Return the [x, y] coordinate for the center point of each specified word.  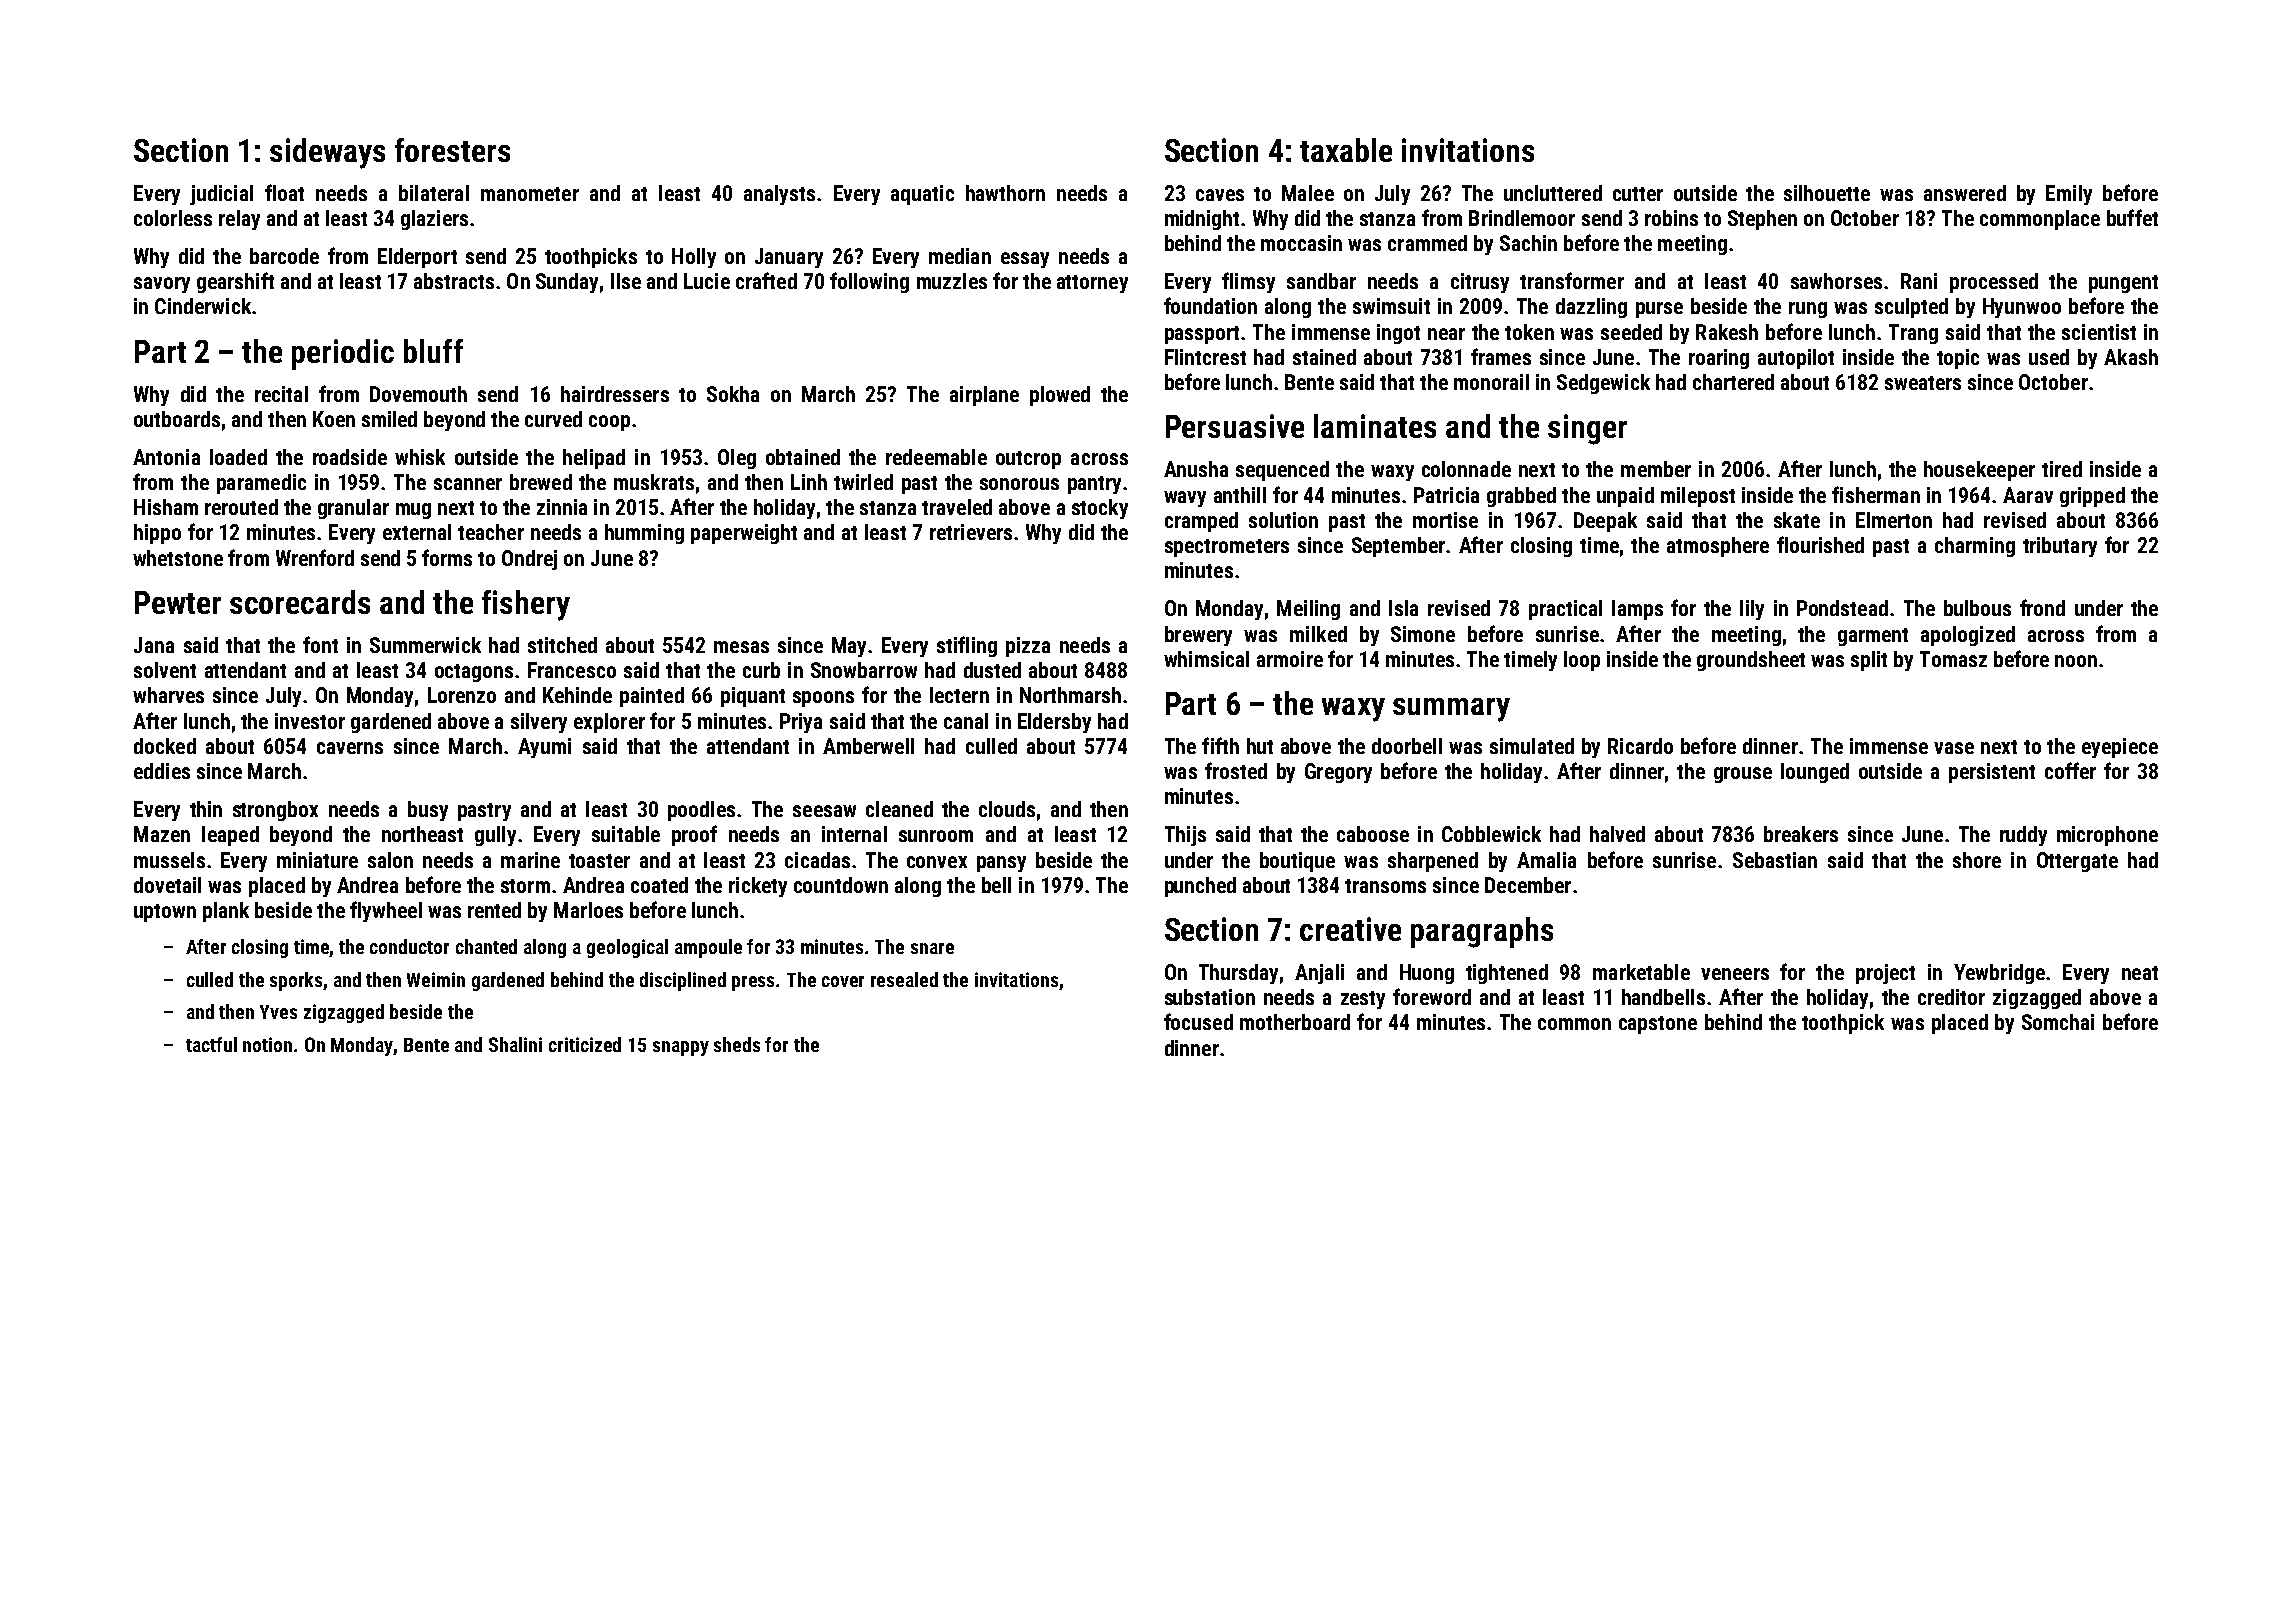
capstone [1658, 1025]
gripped [2092, 497]
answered [1965, 193]
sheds [737, 1044]
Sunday [567, 283]
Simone [1423, 634]
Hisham [166, 507]
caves [1220, 195]
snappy [681, 1048]
